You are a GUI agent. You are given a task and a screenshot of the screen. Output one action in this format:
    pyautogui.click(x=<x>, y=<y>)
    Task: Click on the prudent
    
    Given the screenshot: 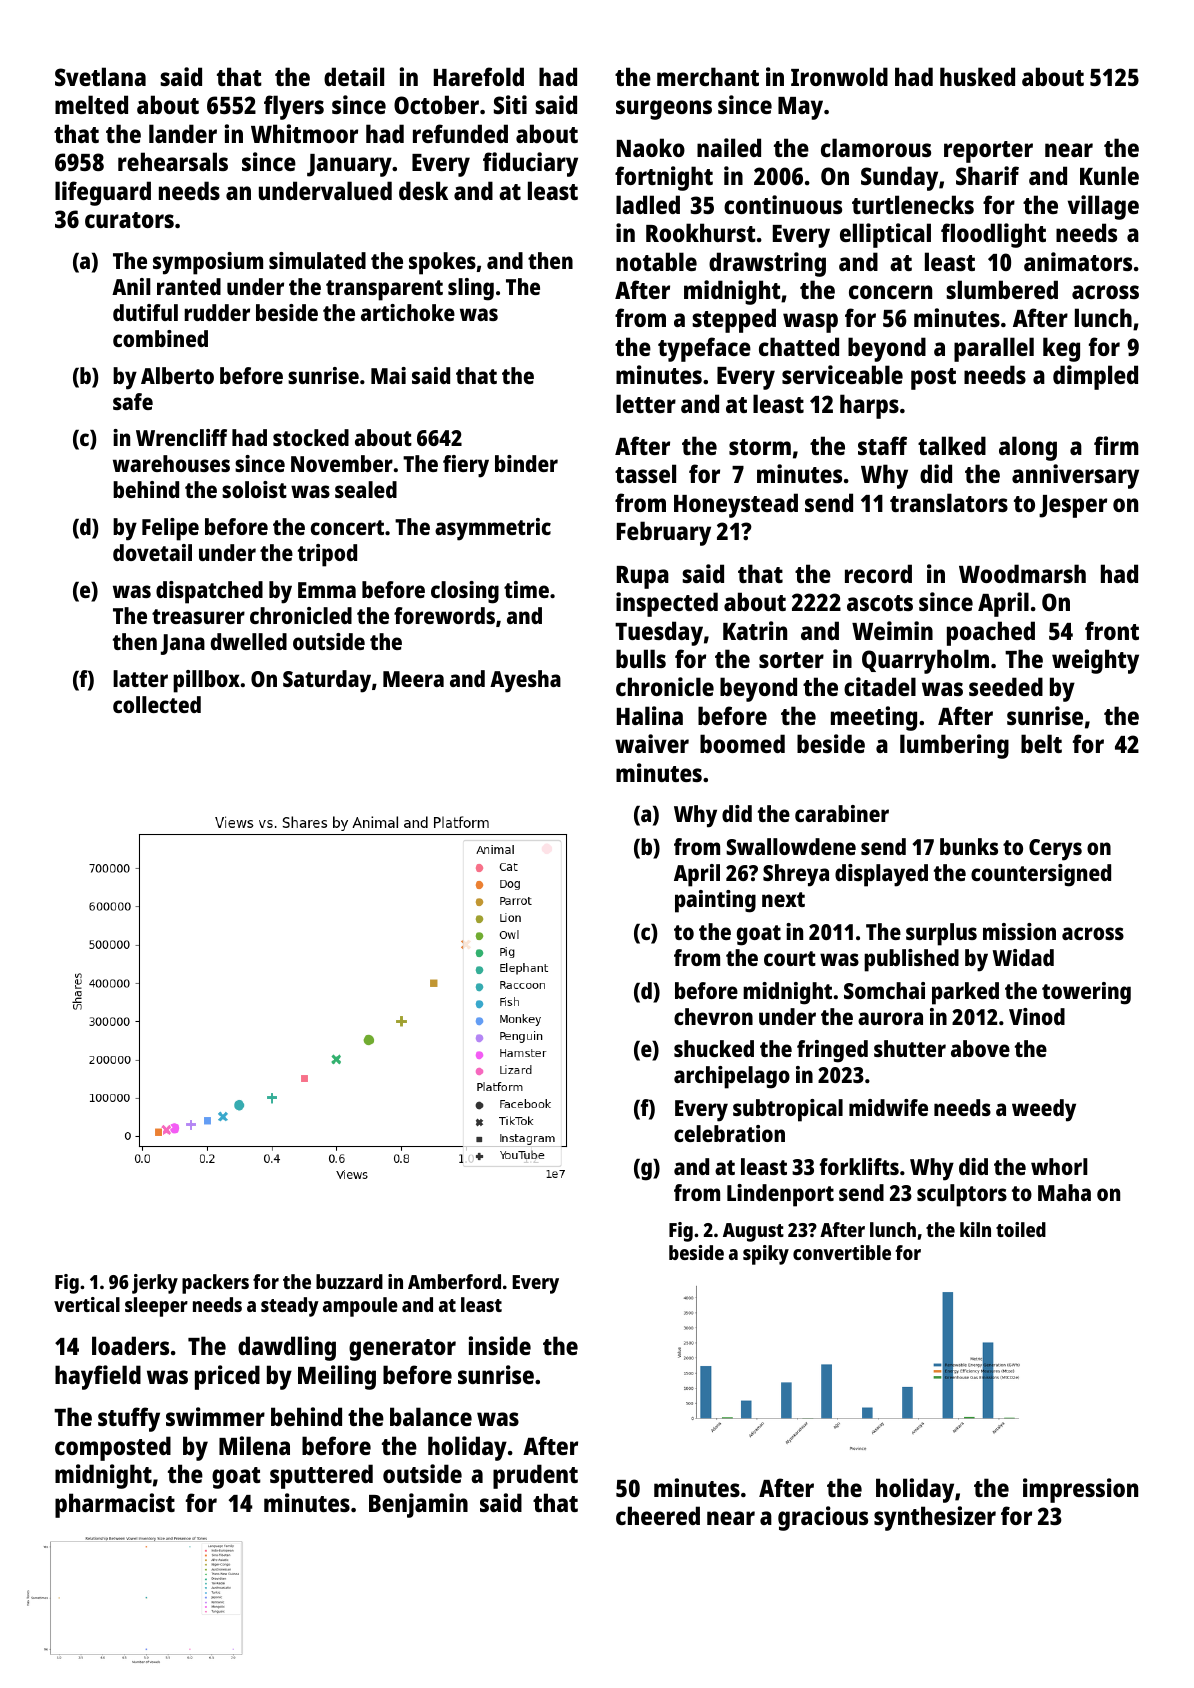 What is the action you would take?
    pyautogui.click(x=535, y=1476)
